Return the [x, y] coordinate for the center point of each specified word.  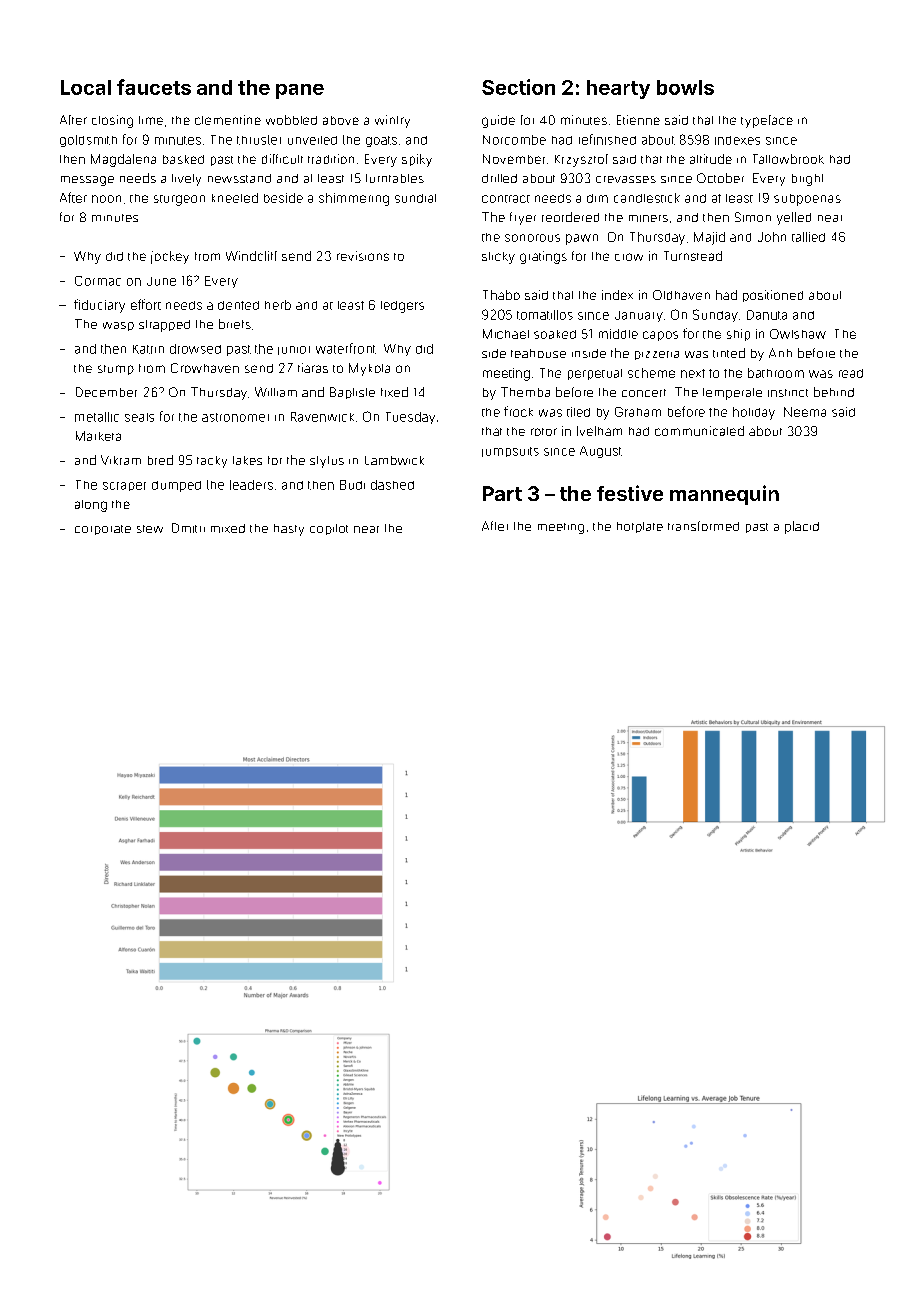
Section [518, 87]
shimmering [354, 199]
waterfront [346, 348]
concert [644, 393]
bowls [685, 87]
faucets [154, 87]
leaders [251, 485]
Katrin [148, 349]
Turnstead [693, 256]
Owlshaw [798, 334]
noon [106, 199]
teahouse [538, 353]
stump [116, 370]
